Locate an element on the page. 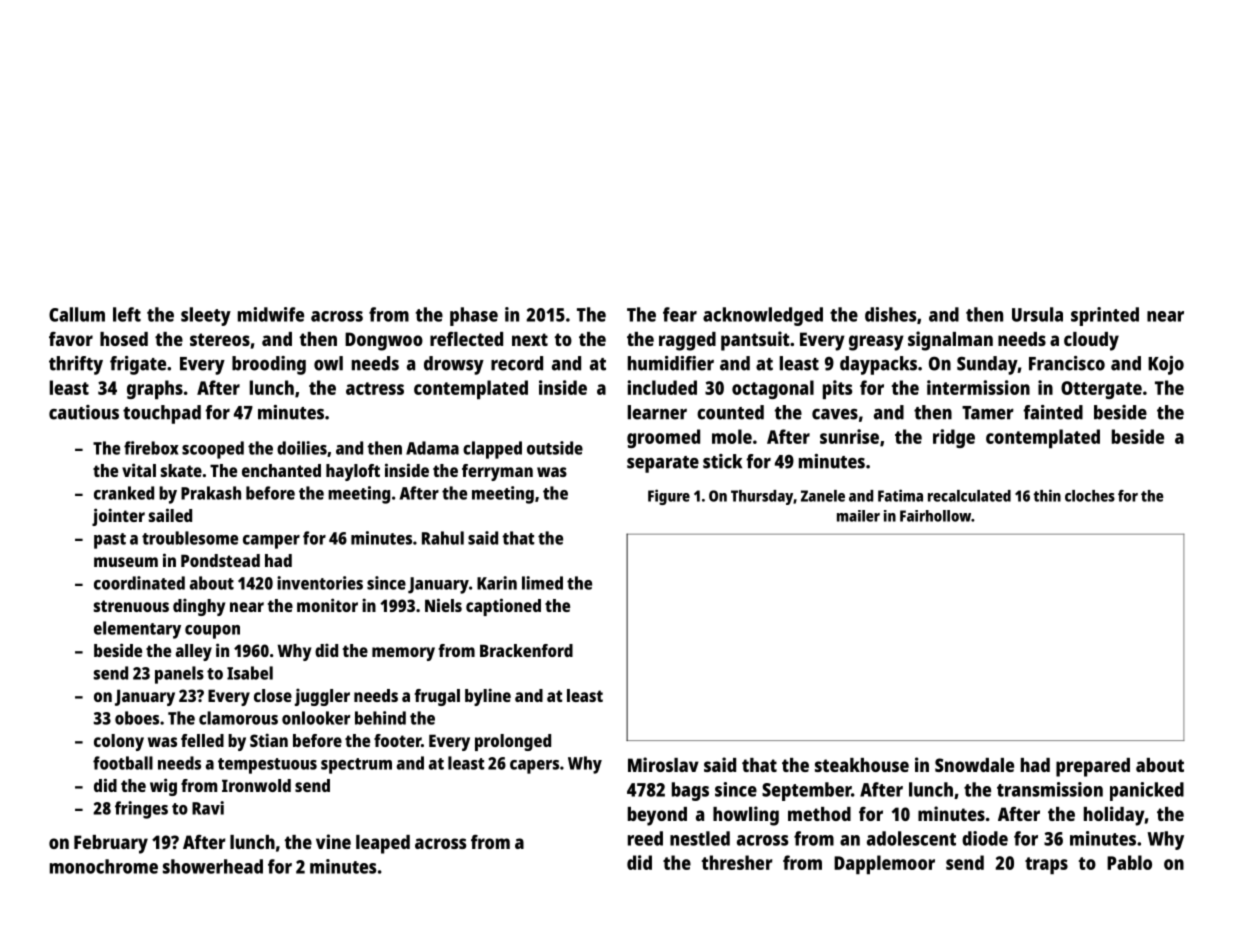  sprinted is located at coordinates (1105, 316).
